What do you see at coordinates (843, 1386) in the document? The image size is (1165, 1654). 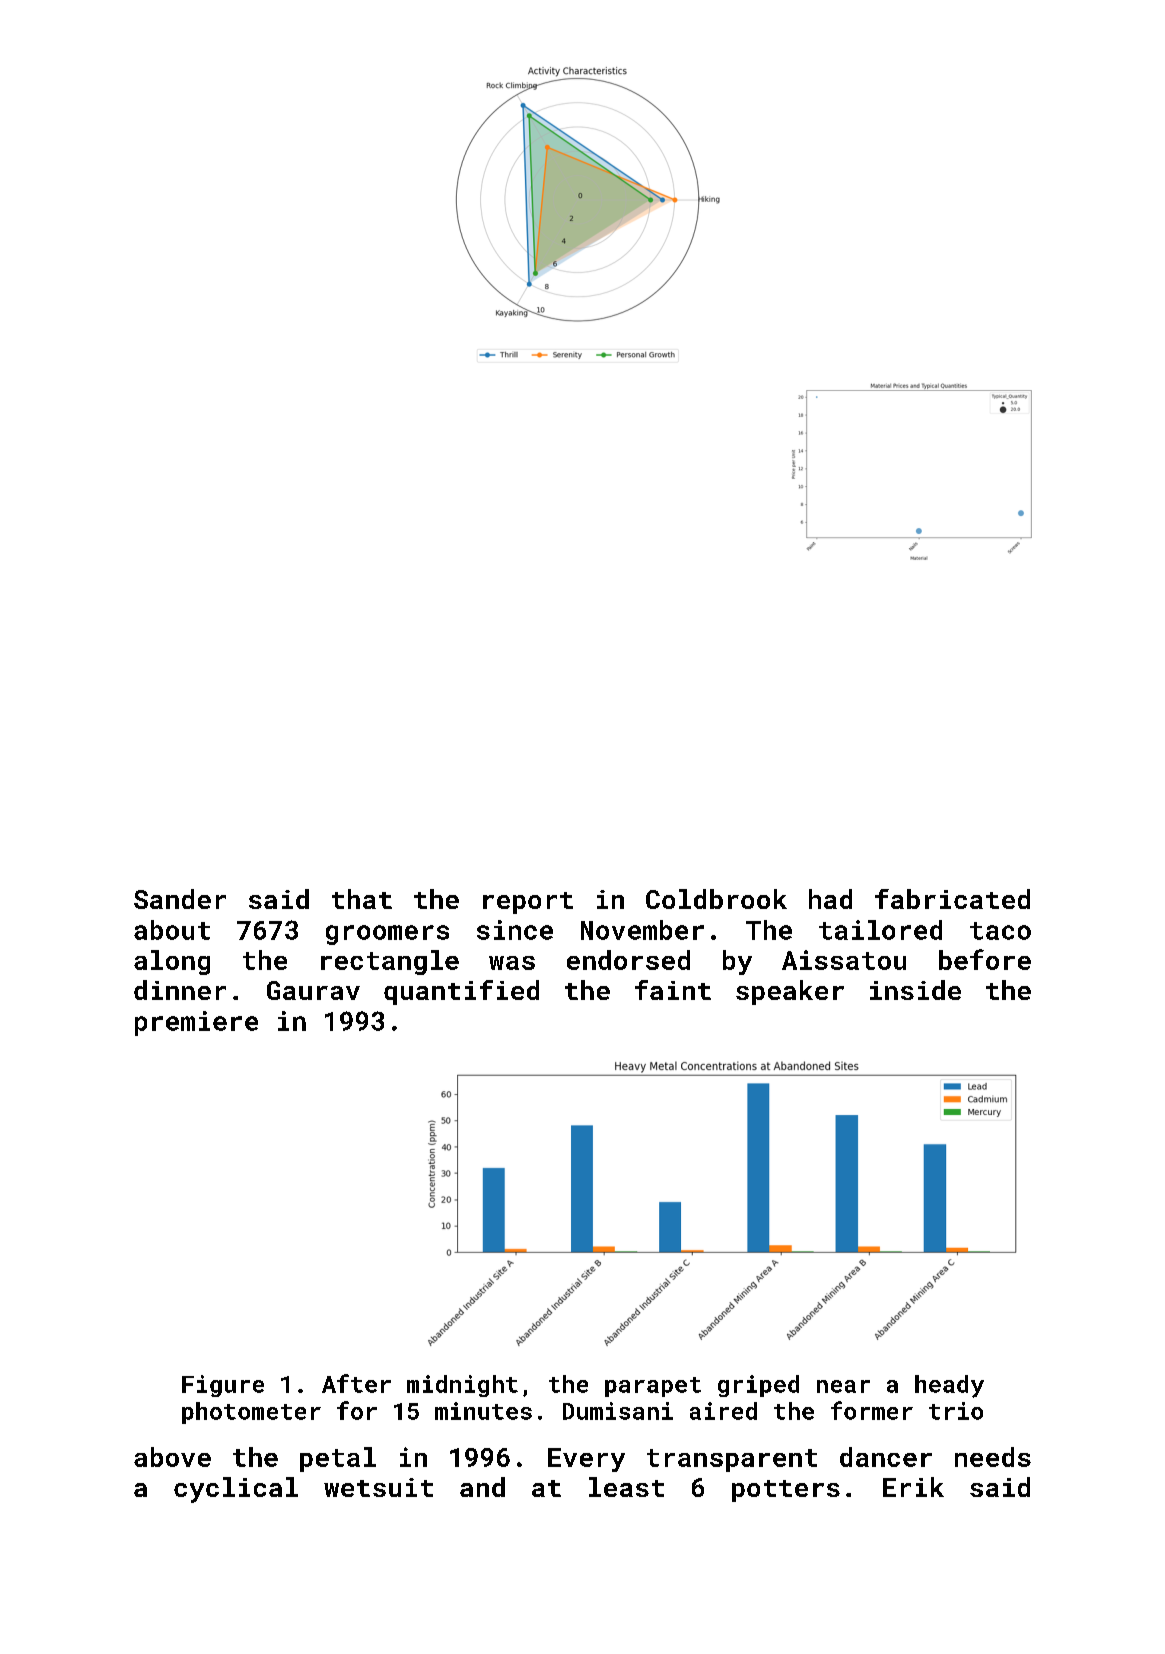 I see `near` at bounding box center [843, 1386].
